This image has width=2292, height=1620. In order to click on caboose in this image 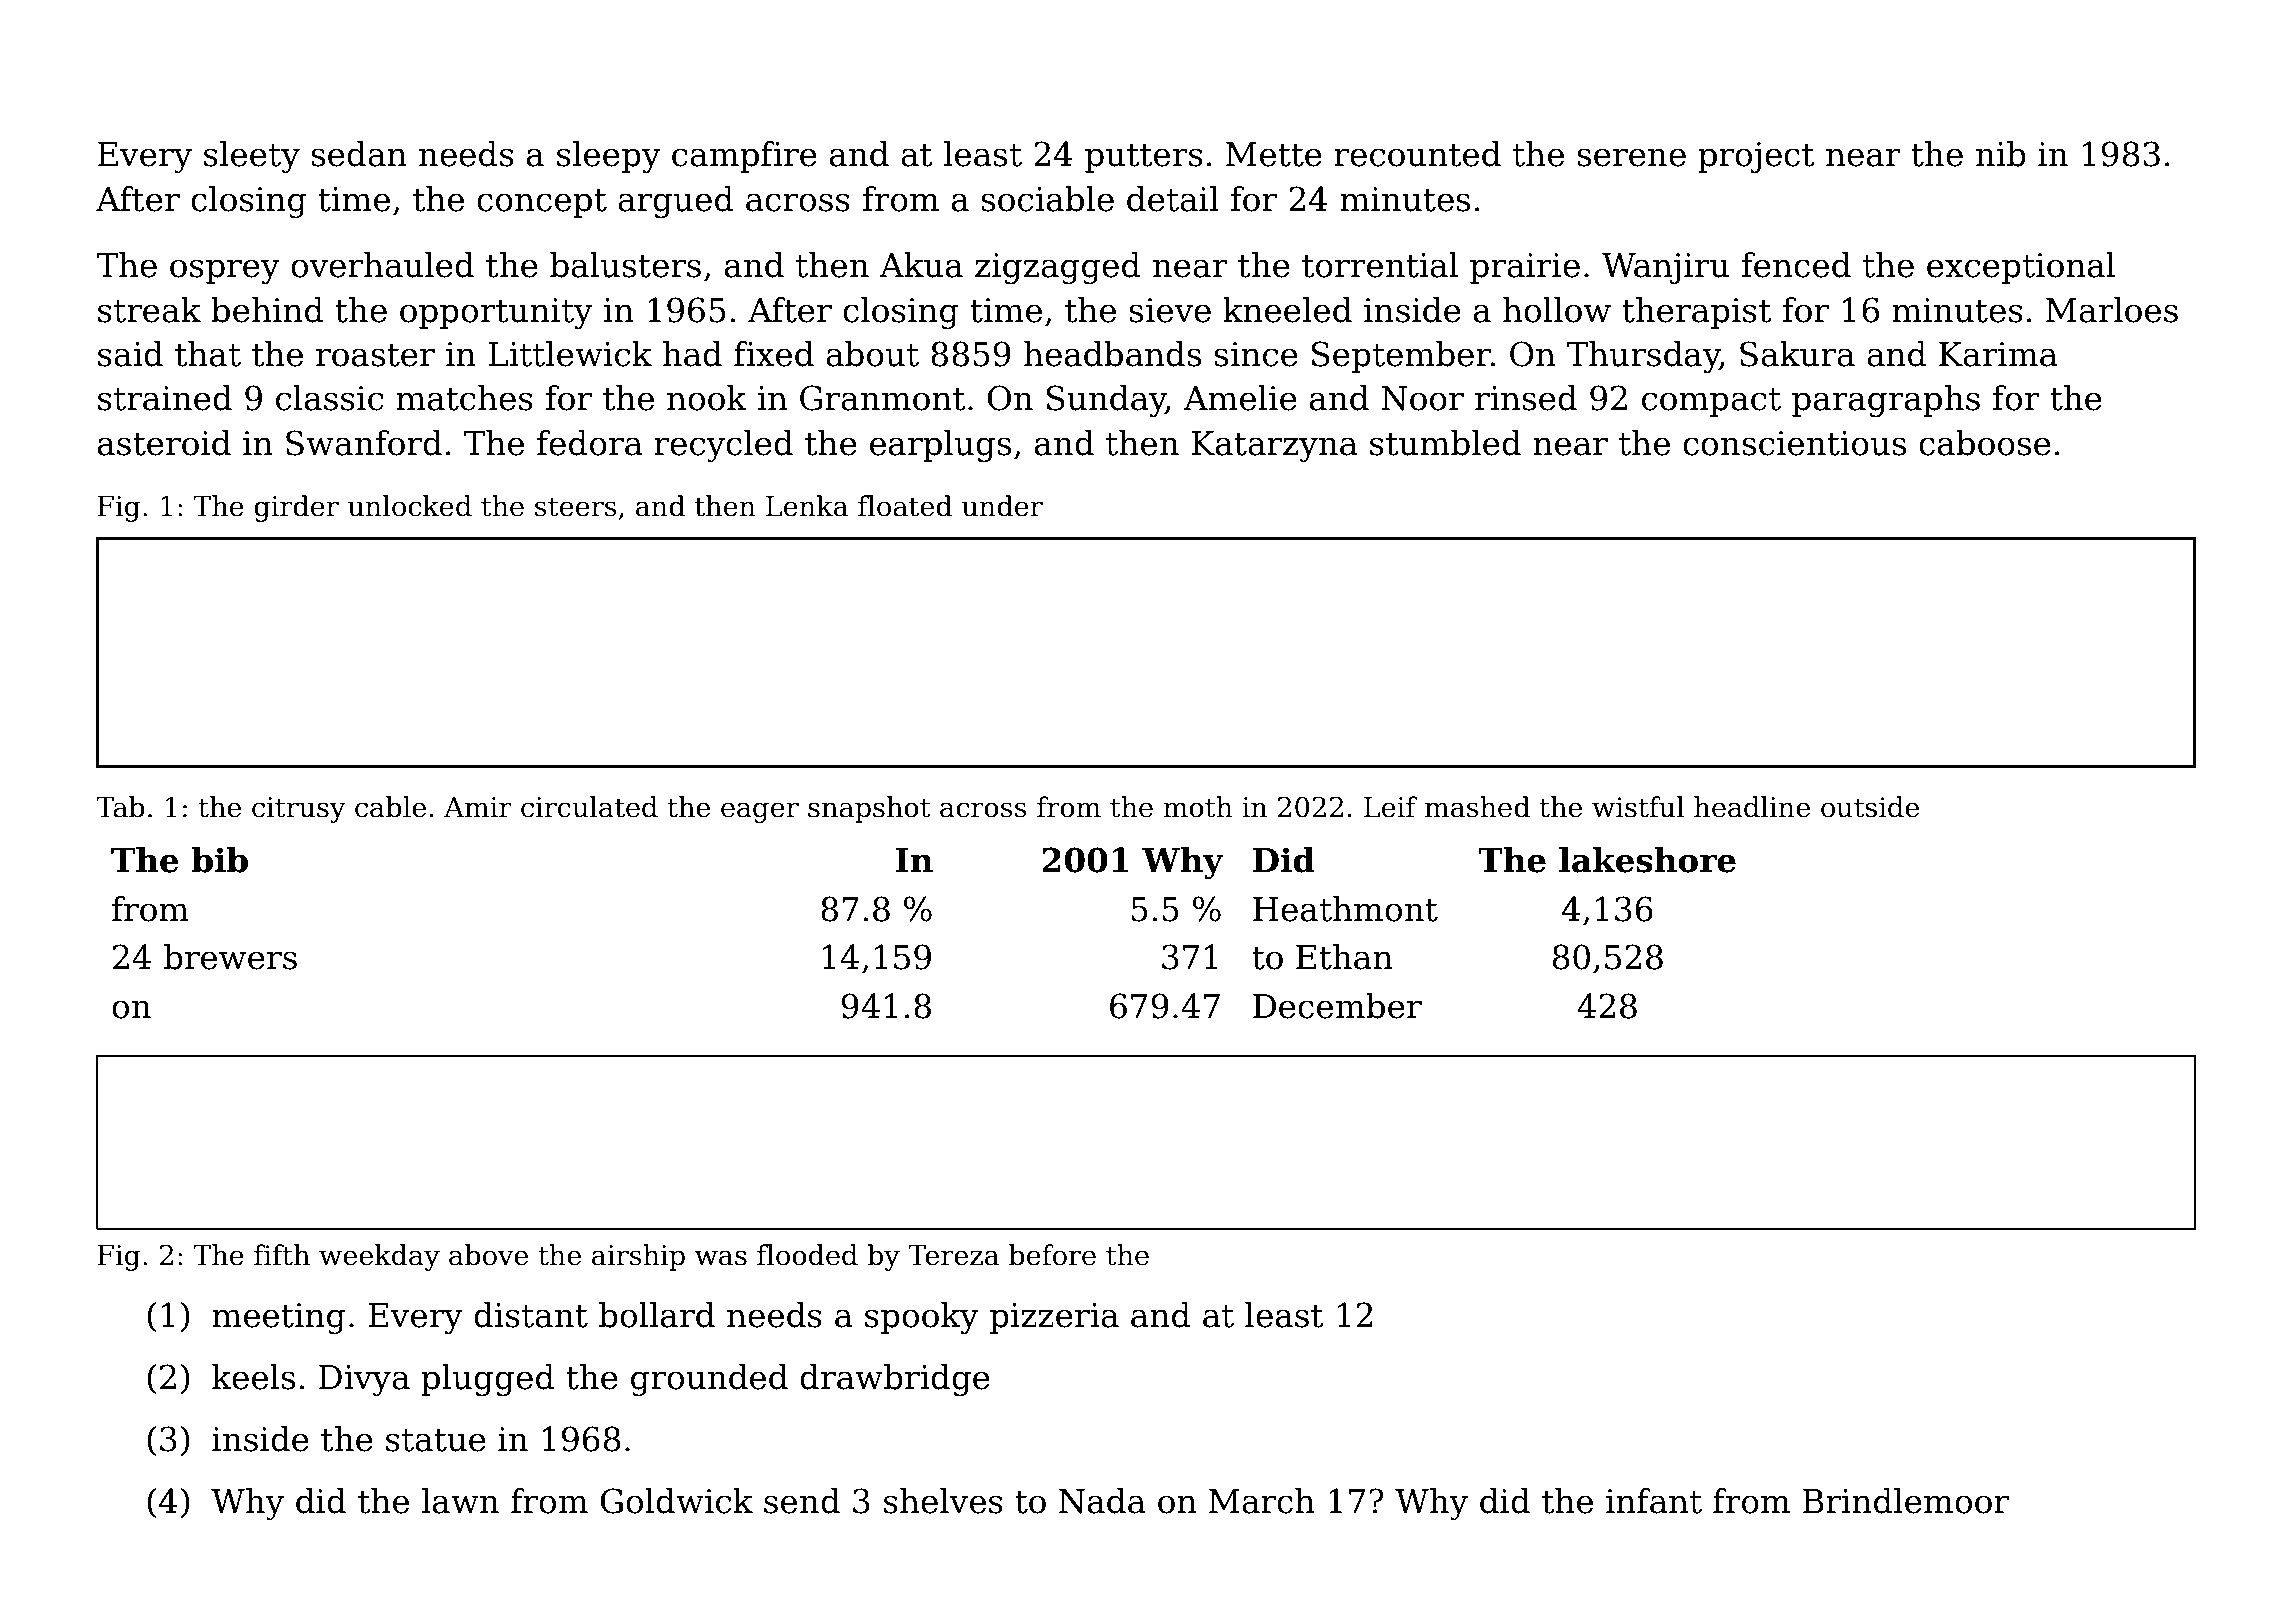, I will do `click(1985, 443)`.
